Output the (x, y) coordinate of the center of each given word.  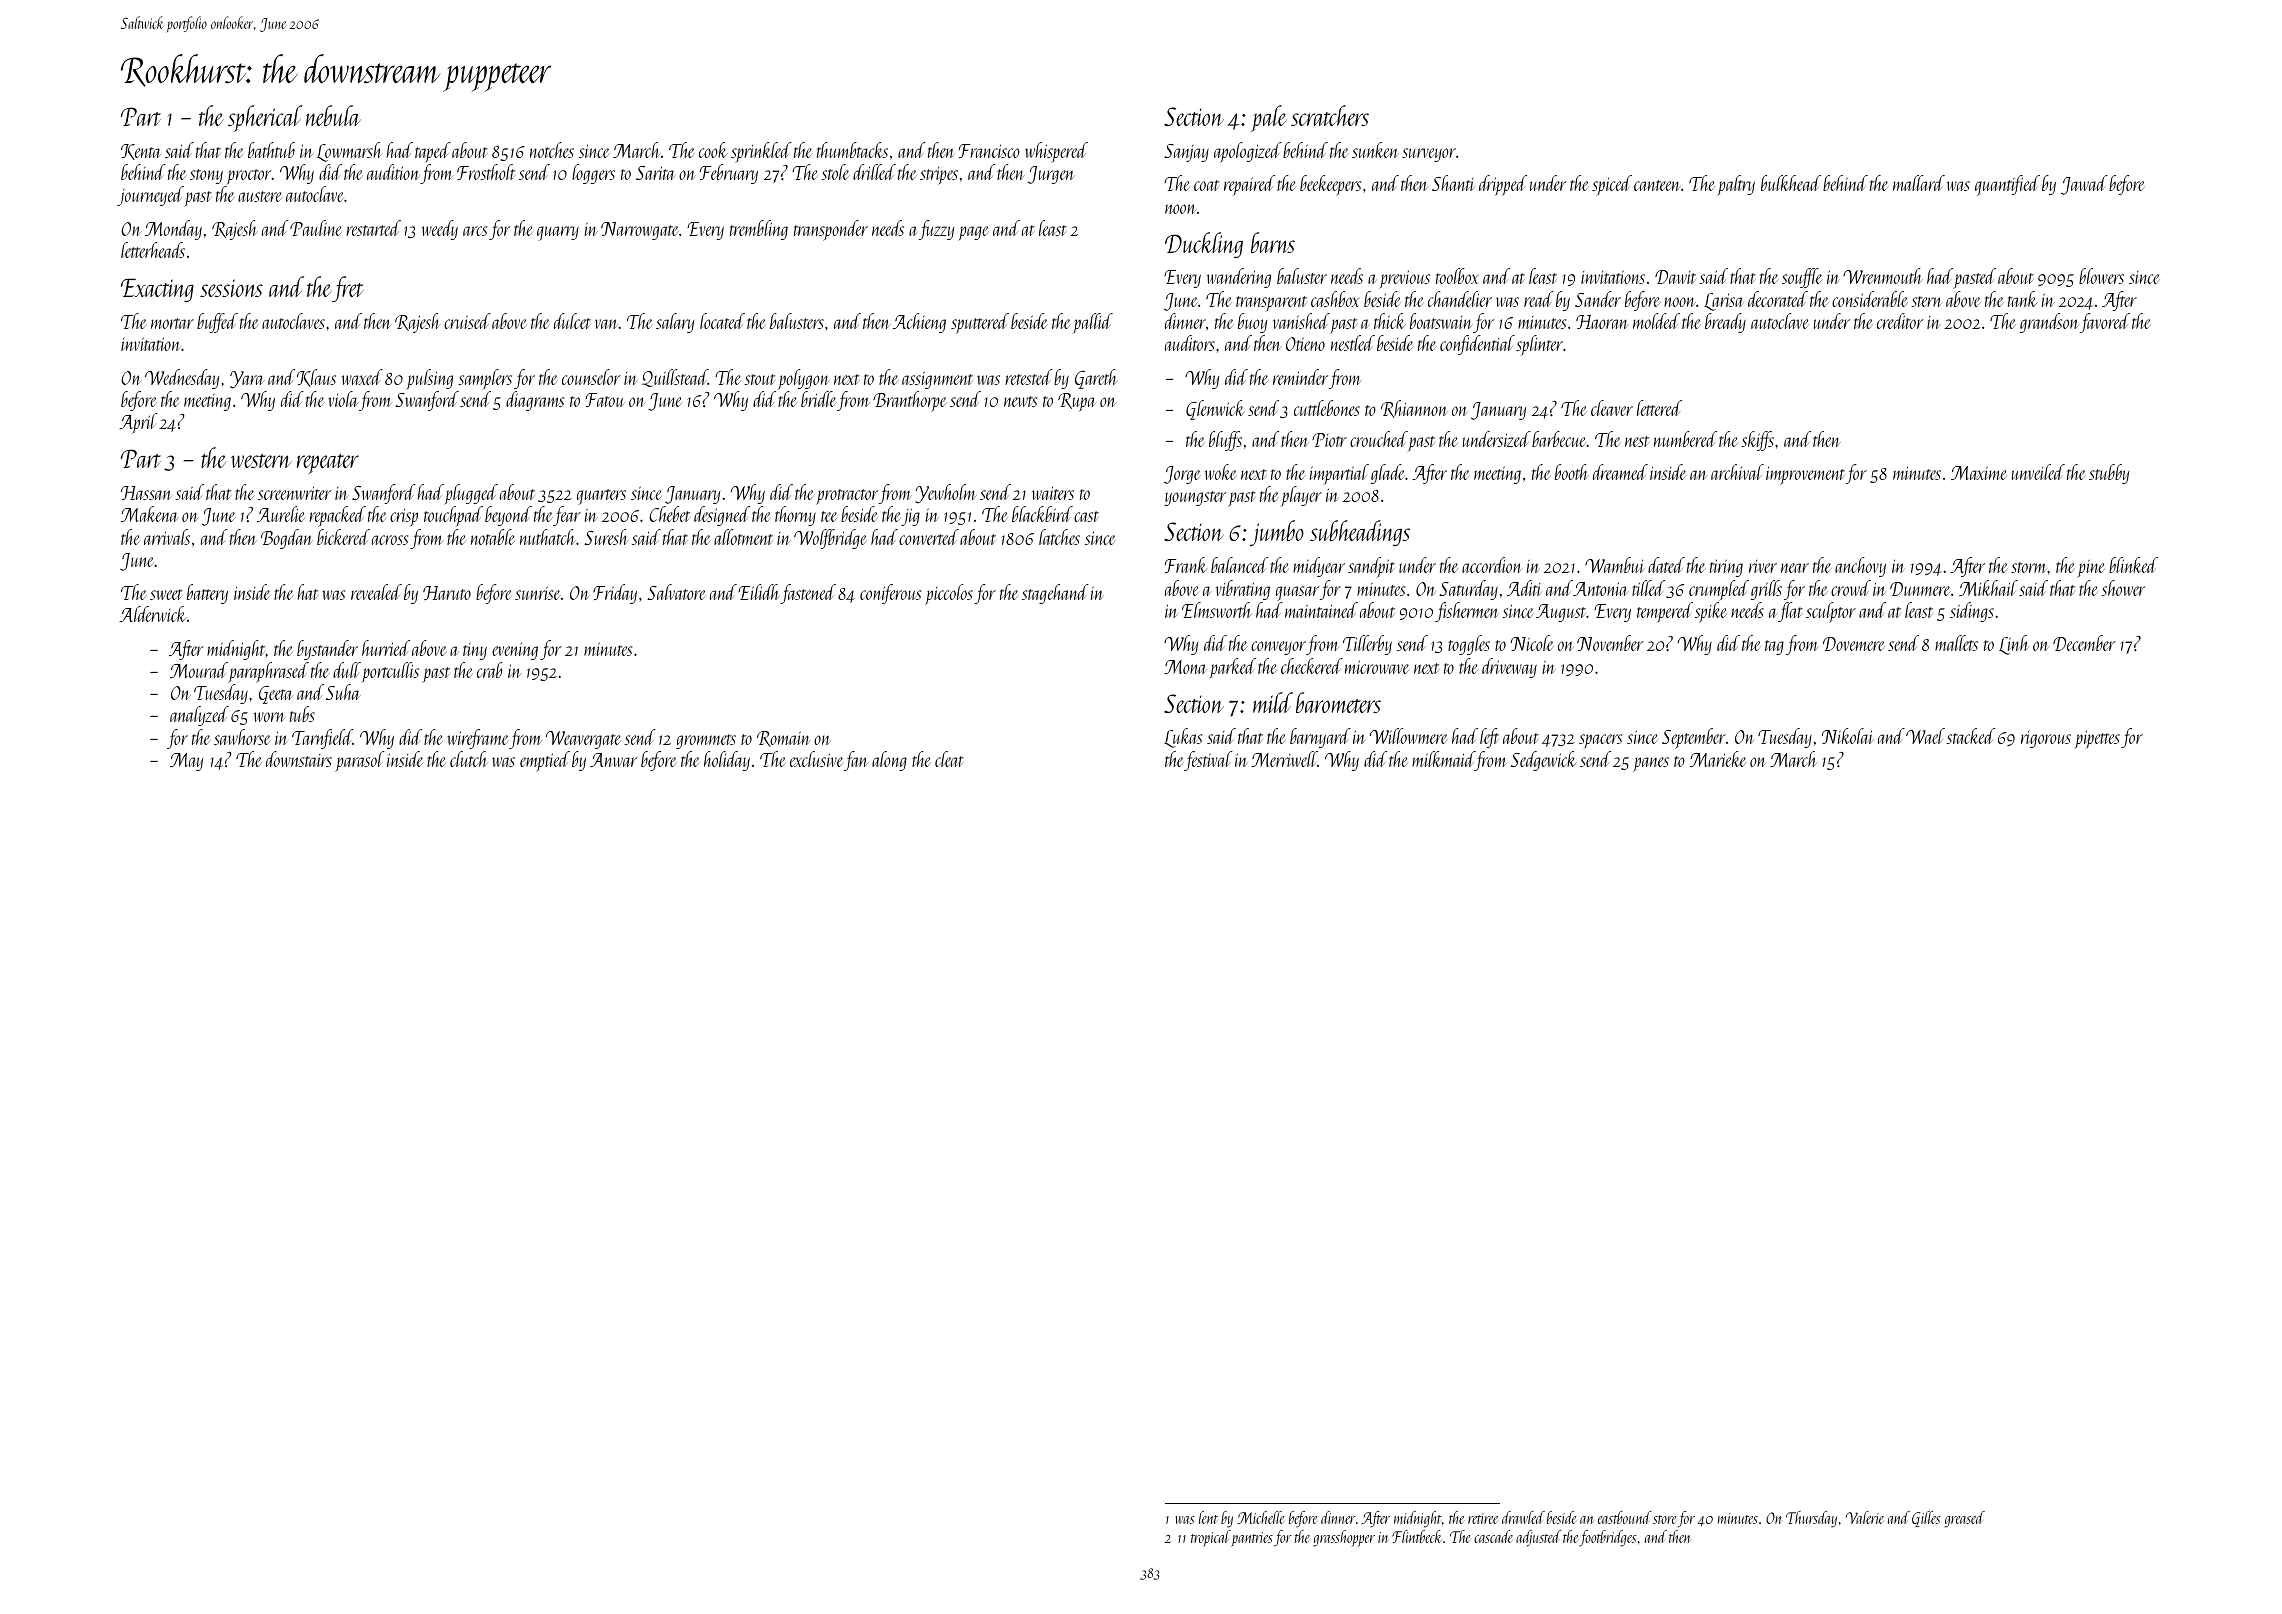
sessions (231, 288)
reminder (1300, 377)
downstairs (299, 759)
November (1610, 643)
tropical (1211, 1538)
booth (1572, 472)
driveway (1509, 668)
